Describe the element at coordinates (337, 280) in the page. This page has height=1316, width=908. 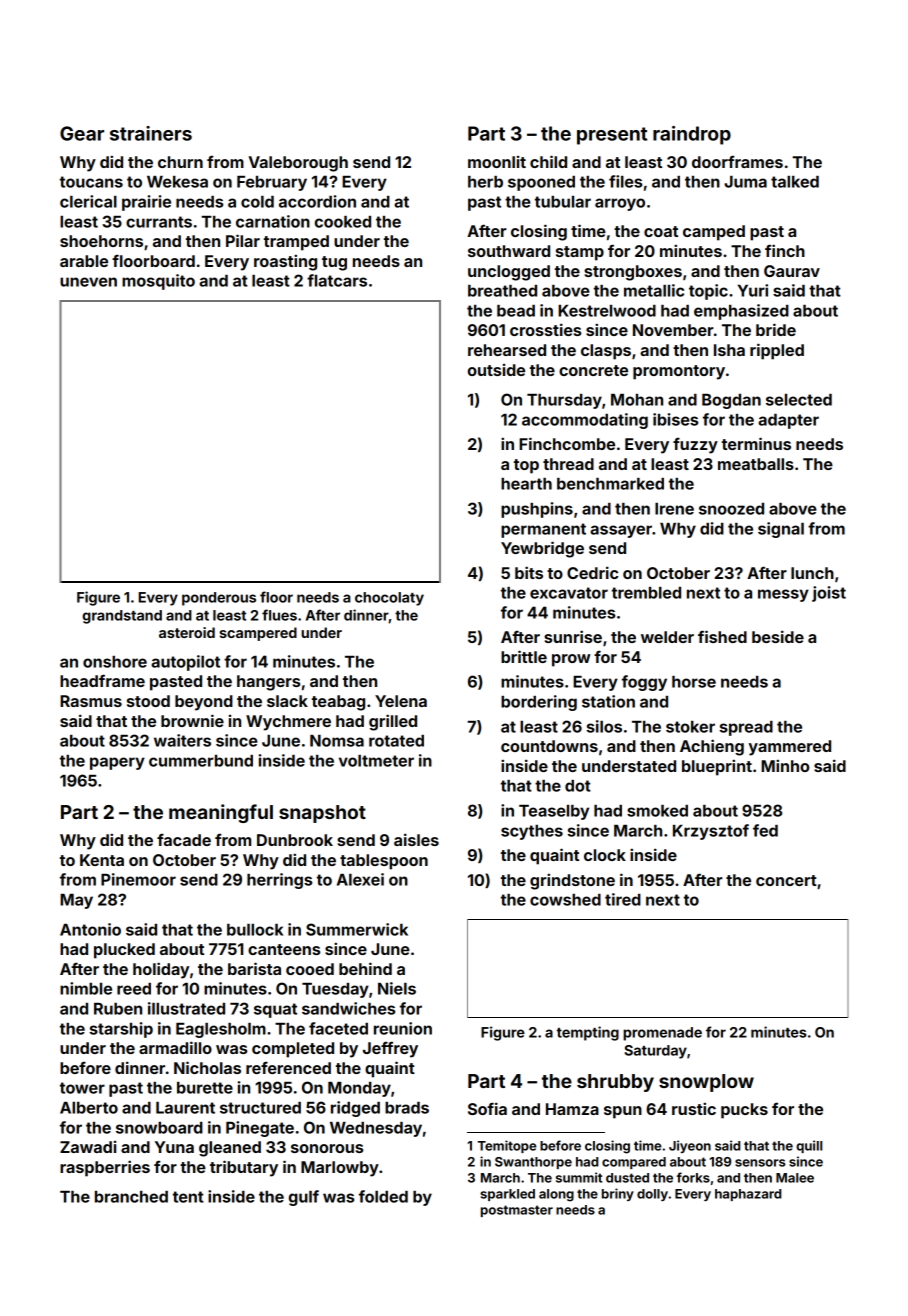
I see `flatcars` at that location.
